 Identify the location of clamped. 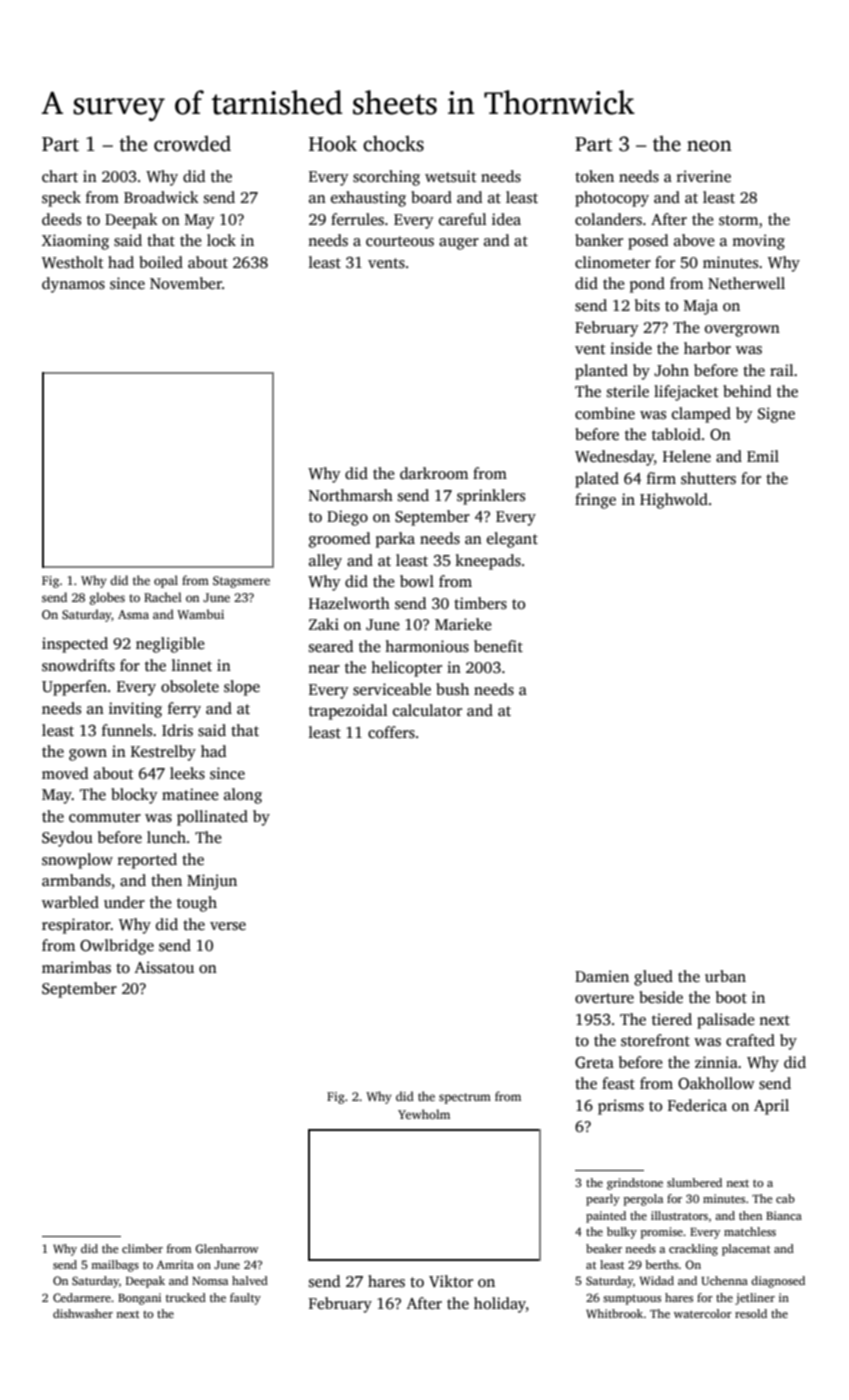
(701, 415).
